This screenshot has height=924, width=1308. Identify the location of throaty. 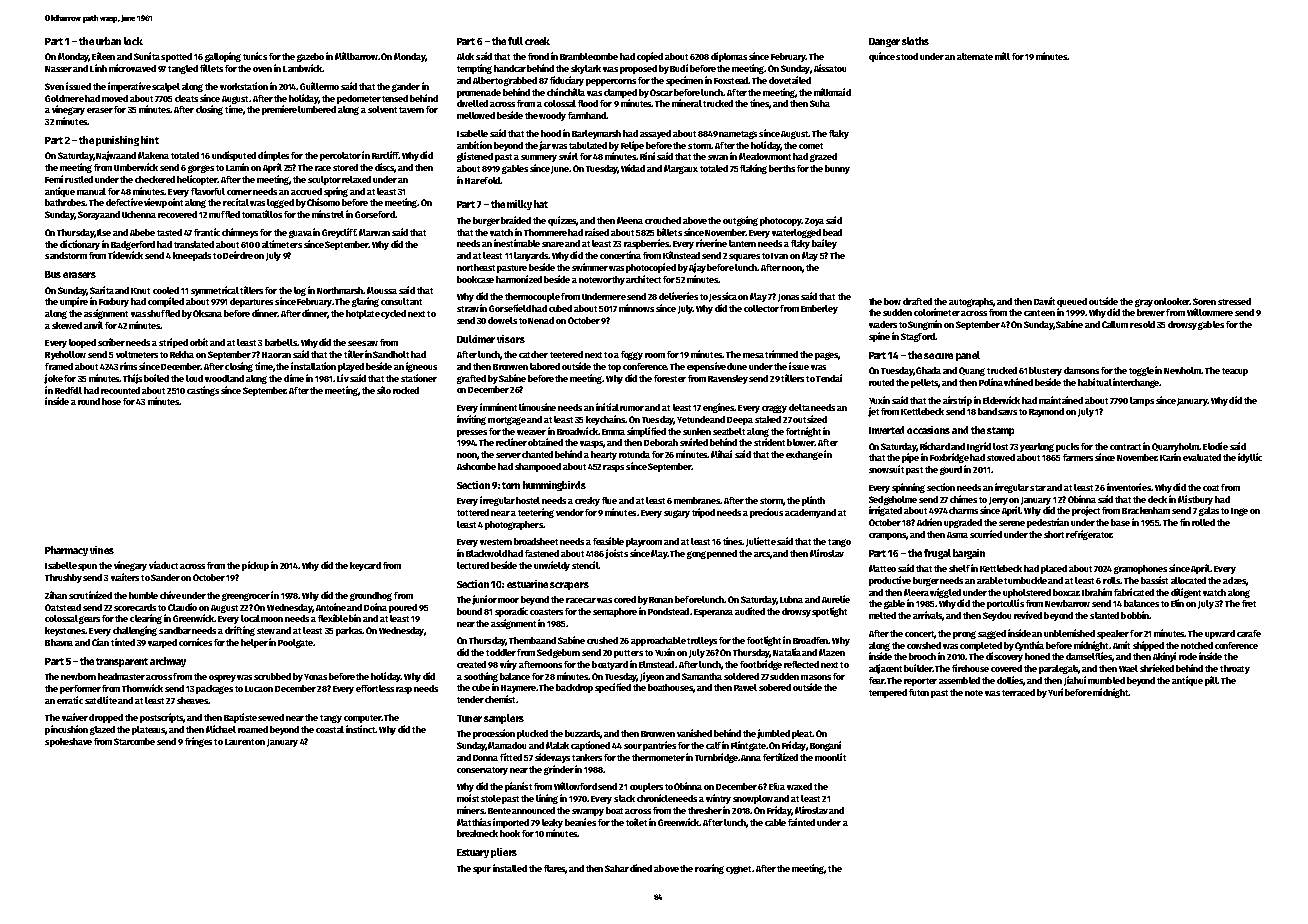
(1235, 669).
